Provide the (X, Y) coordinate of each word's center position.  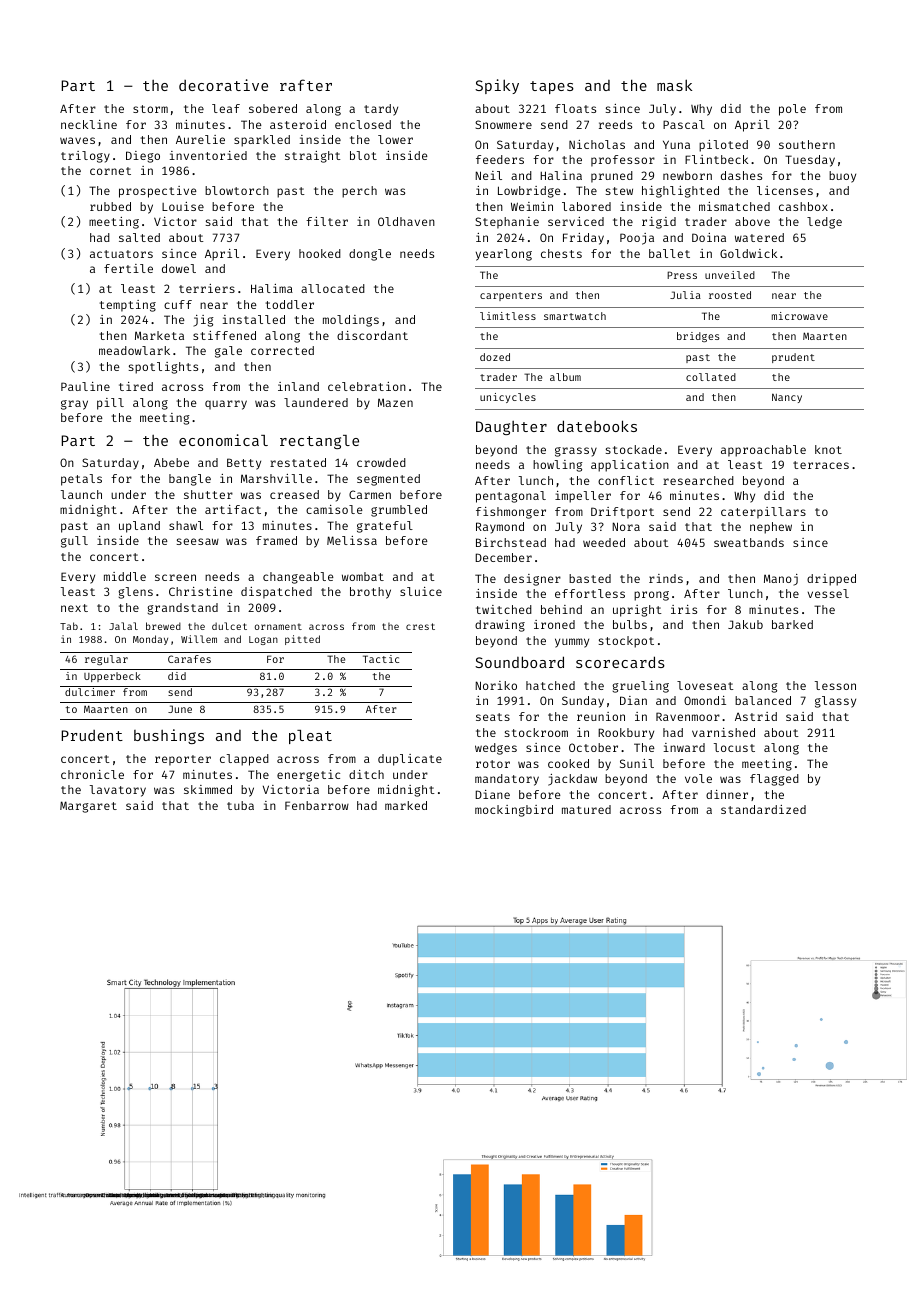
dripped (831, 580)
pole (792, 110)
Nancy (787, 398)
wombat (363, 576)
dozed (495, 357)
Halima (272, 288)
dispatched (276, 593)
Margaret (88, 807)
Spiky (497, 86)
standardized (763, 809)
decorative (223, 85)
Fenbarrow (317, 805)
